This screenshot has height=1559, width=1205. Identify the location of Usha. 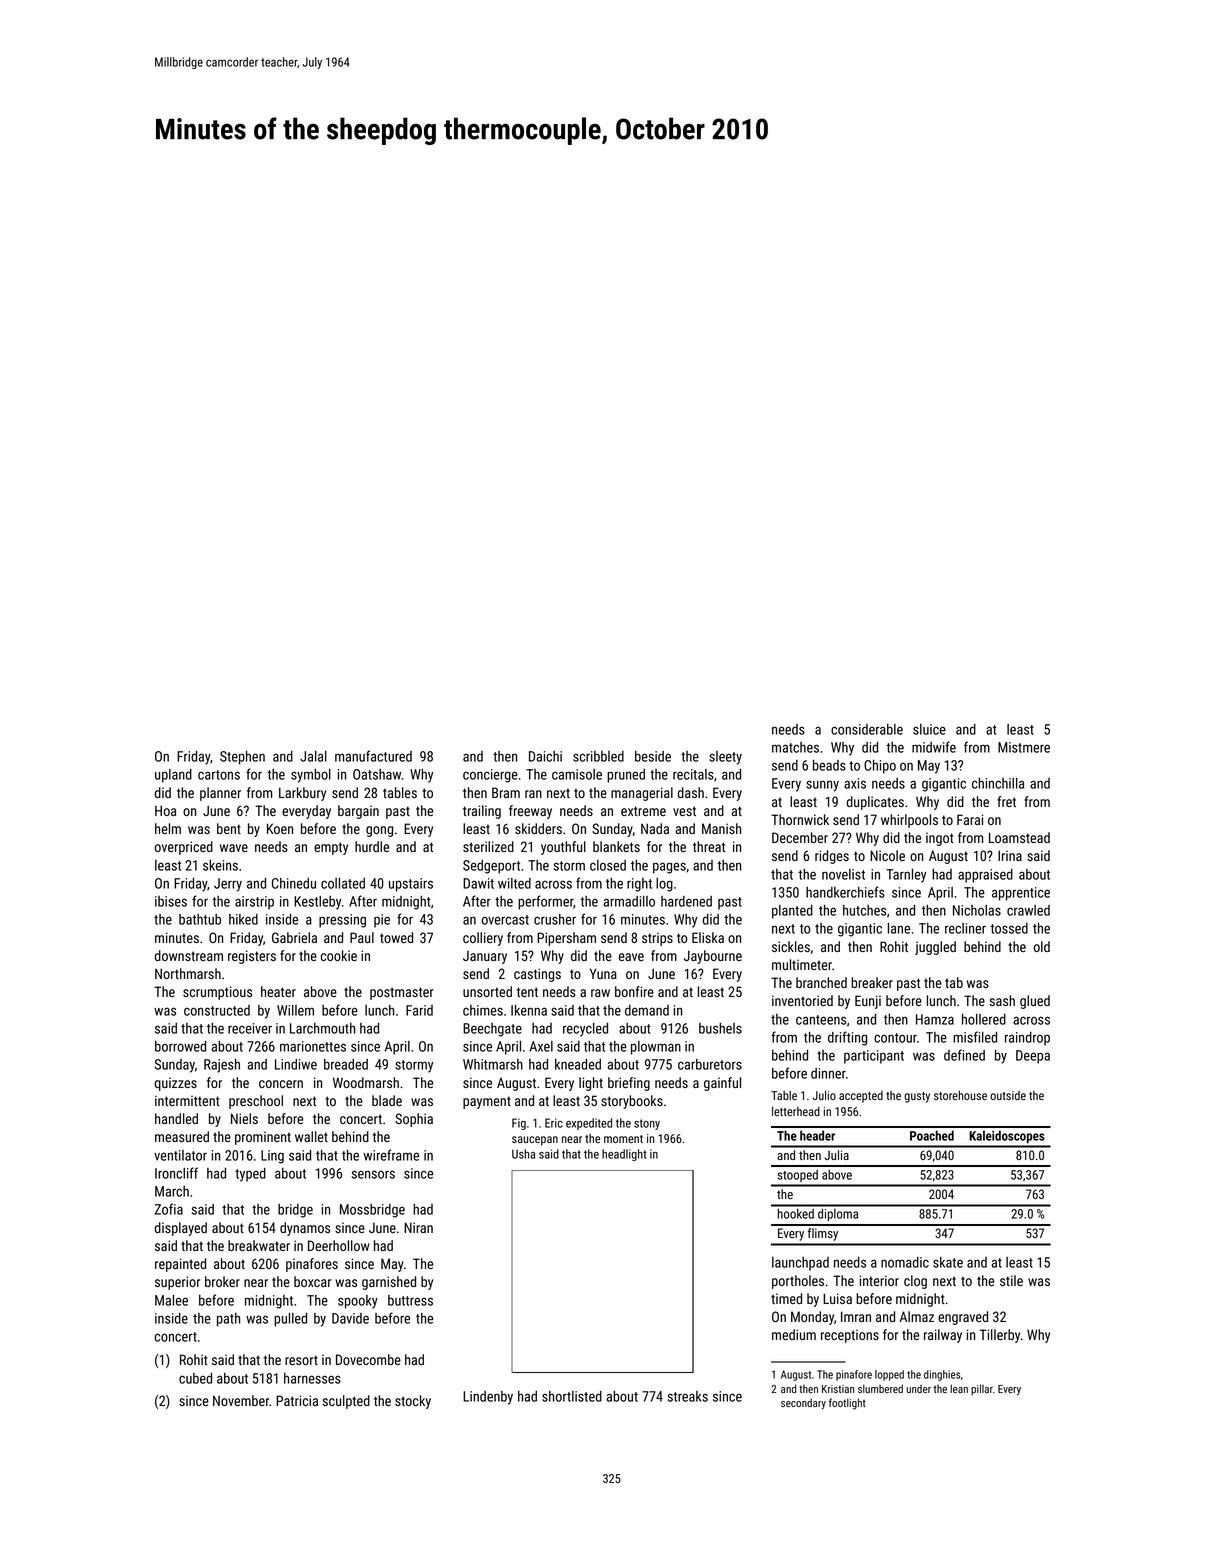
(523, 1154).
